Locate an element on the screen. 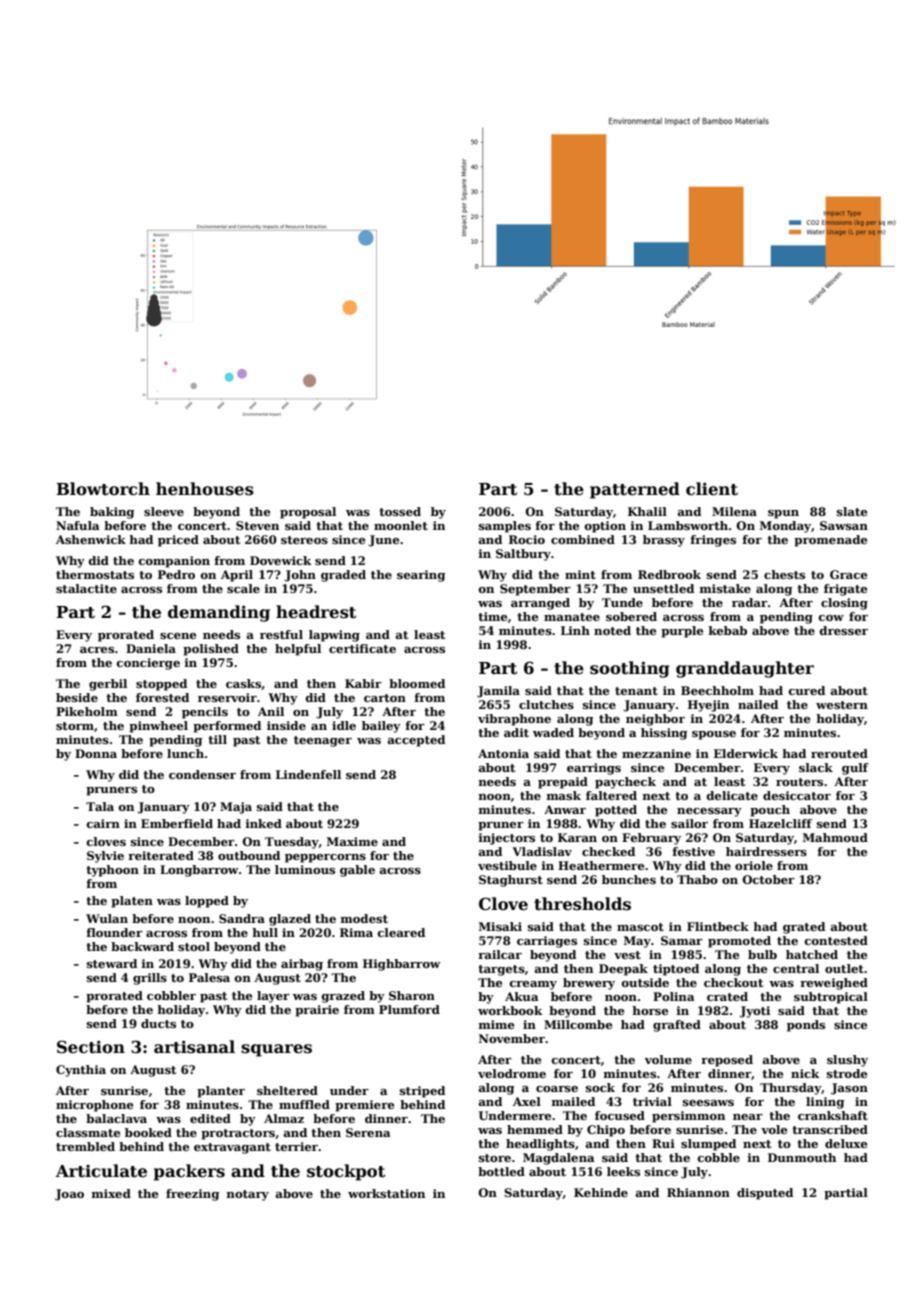 The height and width of the screenshot is (1308, 924). typhoon is located at coordinates (112, 871).
